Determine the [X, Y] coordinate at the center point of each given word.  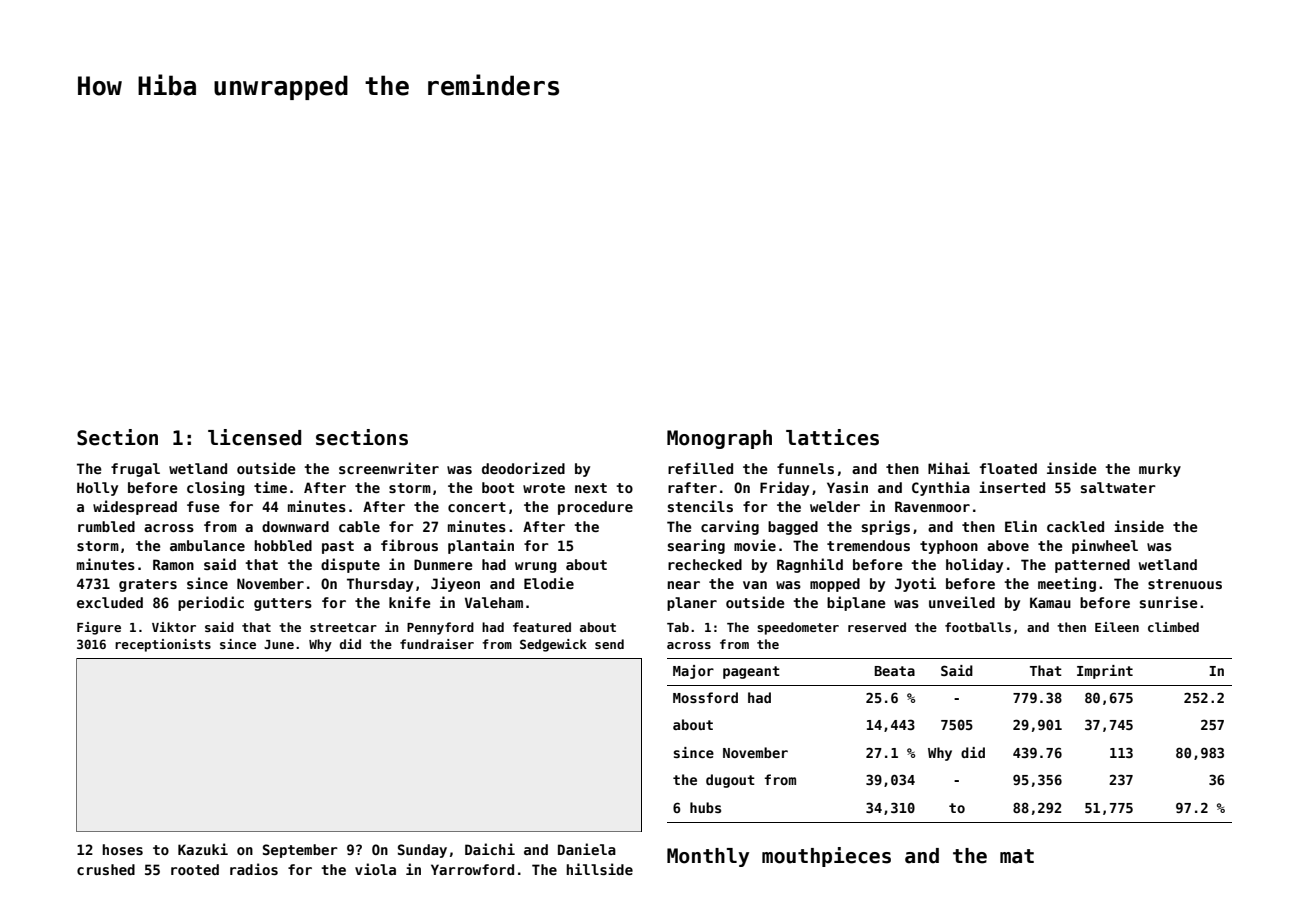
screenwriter [389, 468]
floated [1008, 468]
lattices [832, 437]
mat [1017, 856]
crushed [106, 869]
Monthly [708, 857]
